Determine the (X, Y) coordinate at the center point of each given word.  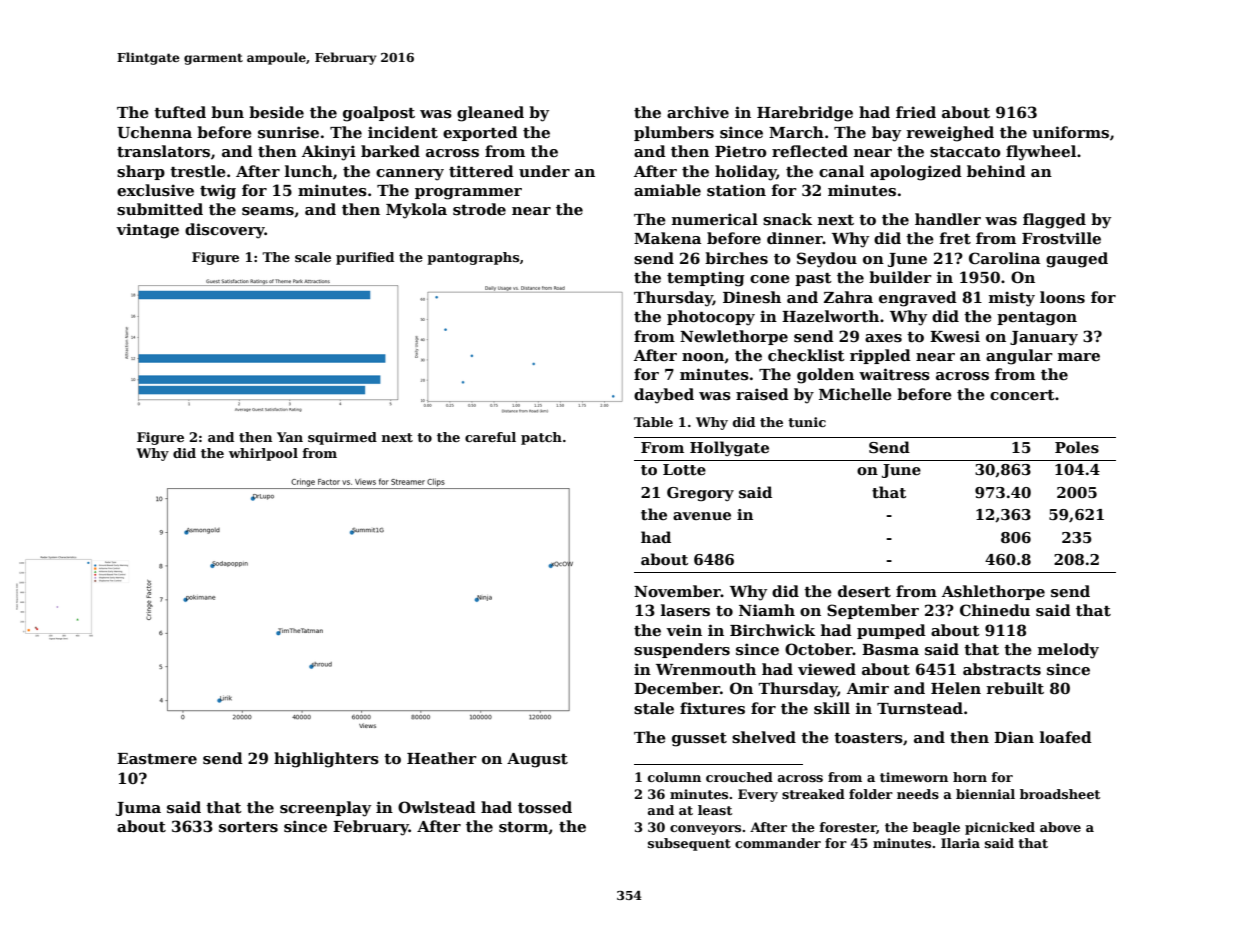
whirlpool (263, 454)
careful (490, 437)
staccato (965, 152)
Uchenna (154, 132)
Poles (1077, 447)
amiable (667, 190)
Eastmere (157, 758)
